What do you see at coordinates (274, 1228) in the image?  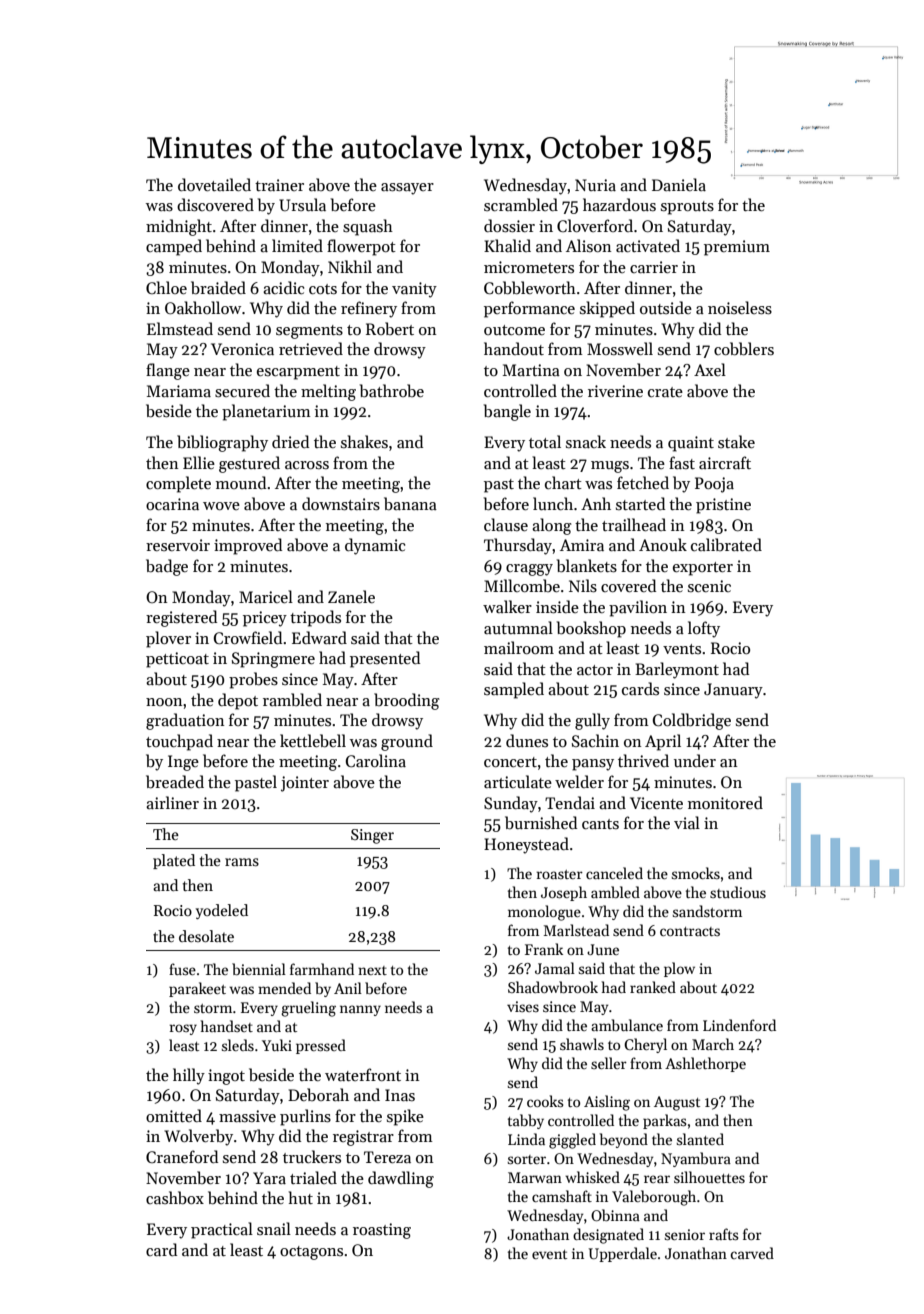 I see `snail` at bounding box center [274, 1228].
